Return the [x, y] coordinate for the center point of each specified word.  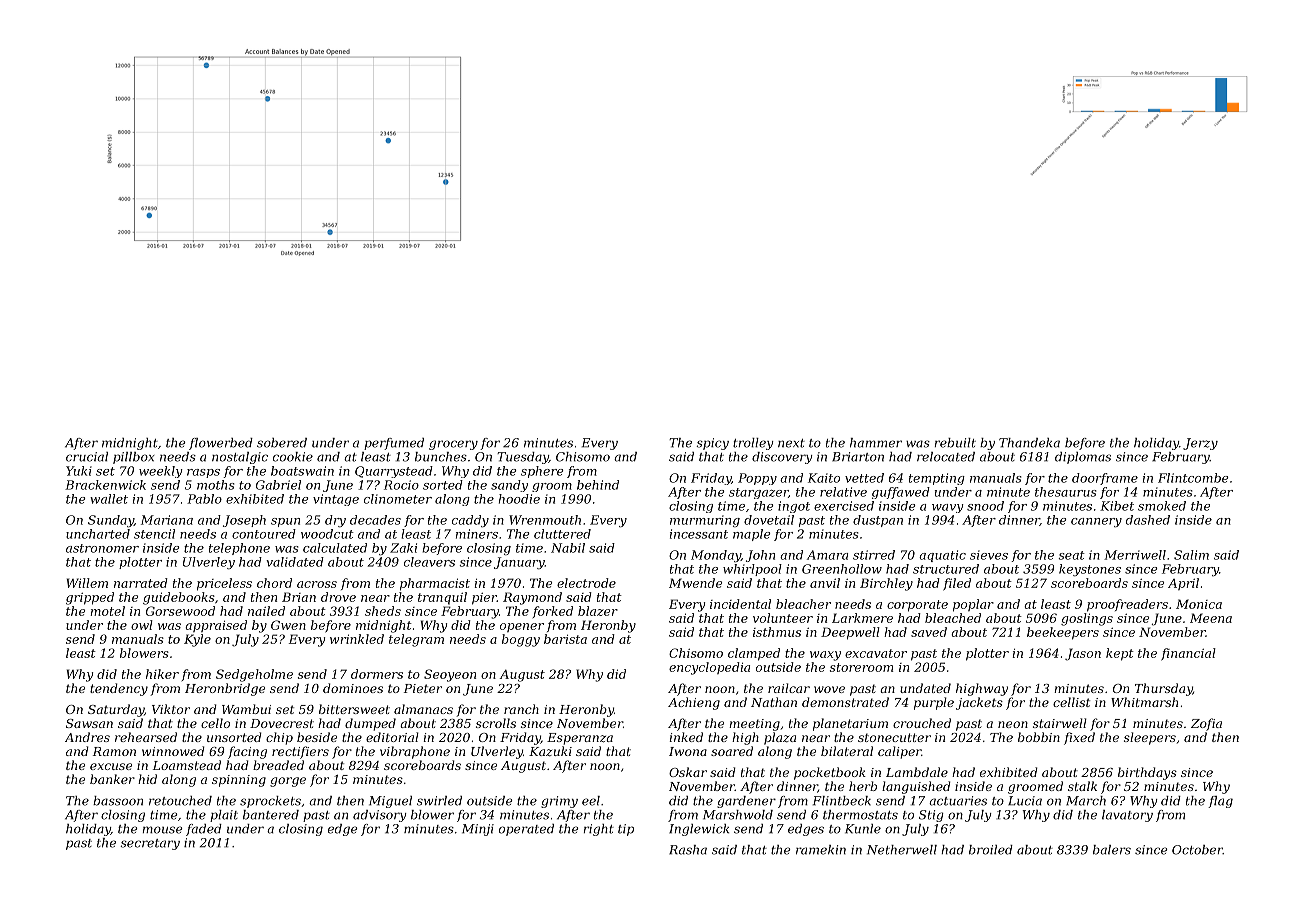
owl [142, 625]
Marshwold [738, 815]
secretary [150, 844]
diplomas [1083, 458]
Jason [1083, 654]
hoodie [519, 499]
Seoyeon [450, 675]
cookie [293, 457]
